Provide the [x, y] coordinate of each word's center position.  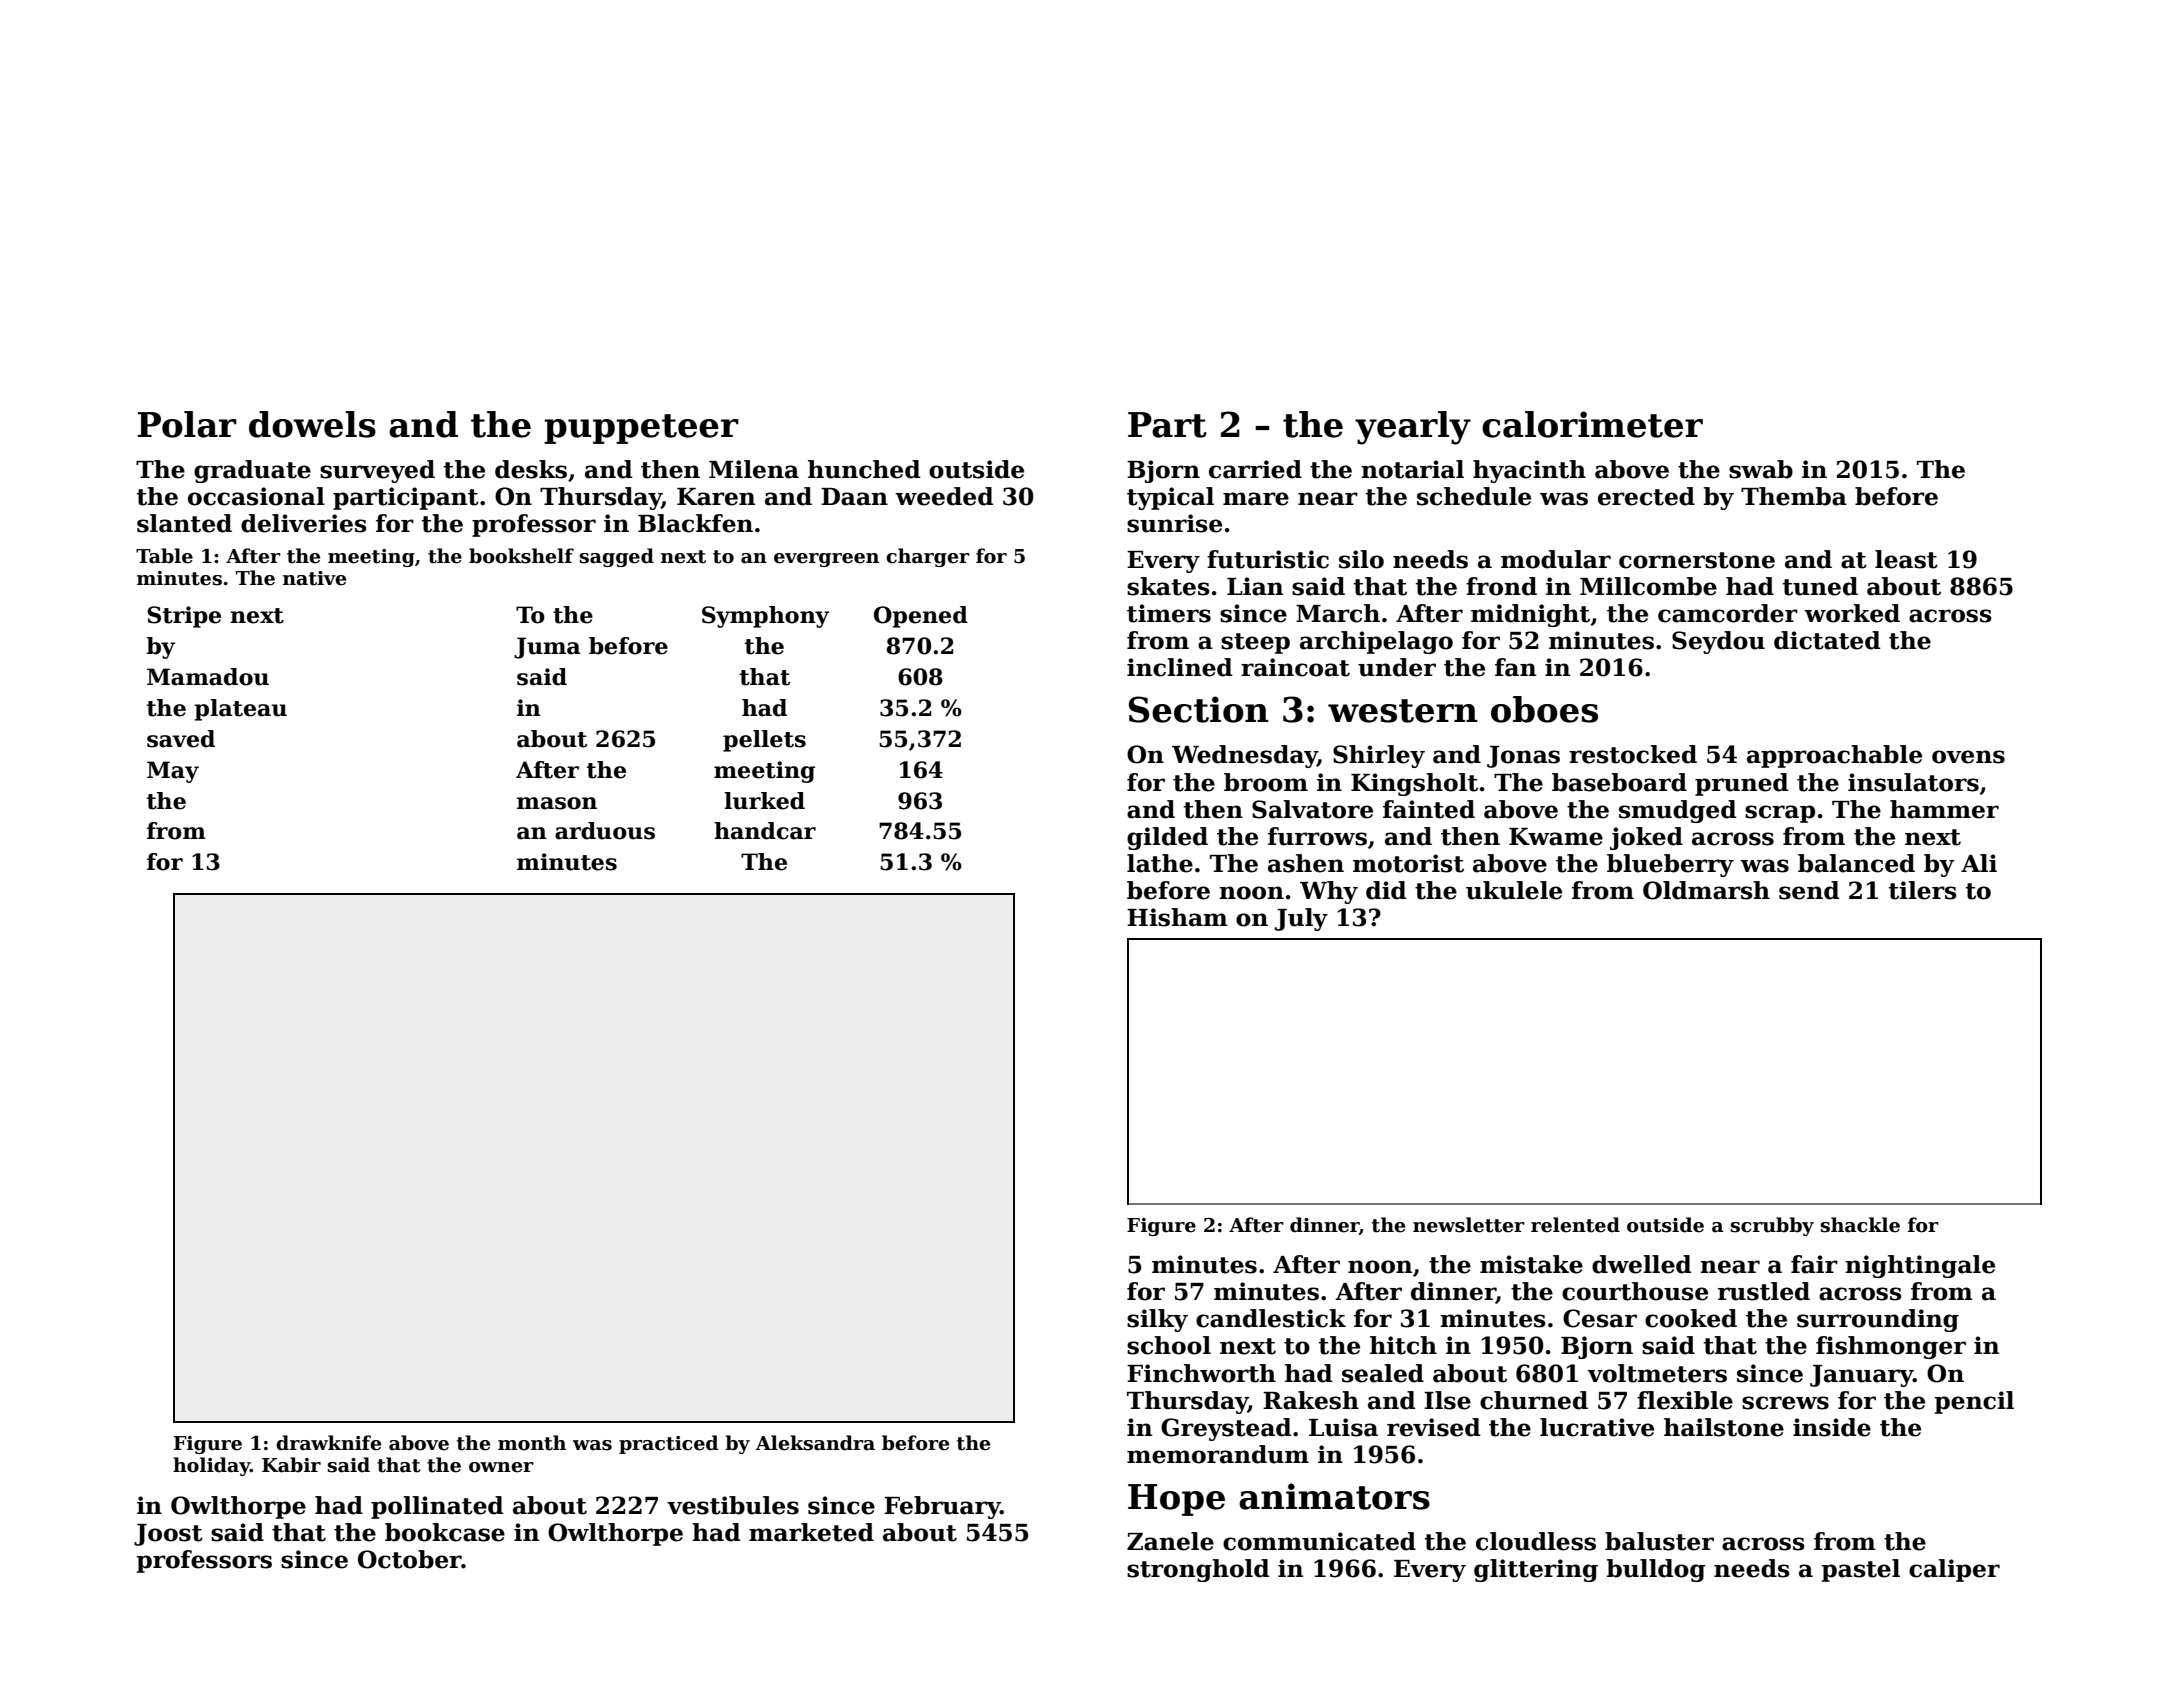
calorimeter [1592, 424]
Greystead [1226, 1429]
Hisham [1177, 917]
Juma [547, 648]
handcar [765, 831]
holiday [211, 1466]
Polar [187, 424]
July [1301, 919]
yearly [1413, 428]
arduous [605, 831]
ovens [1968, 757]
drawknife [328, 1443]
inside [1832, 1427]
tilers [1923, 890]
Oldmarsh [1706, 890]
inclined [1179, 667]
